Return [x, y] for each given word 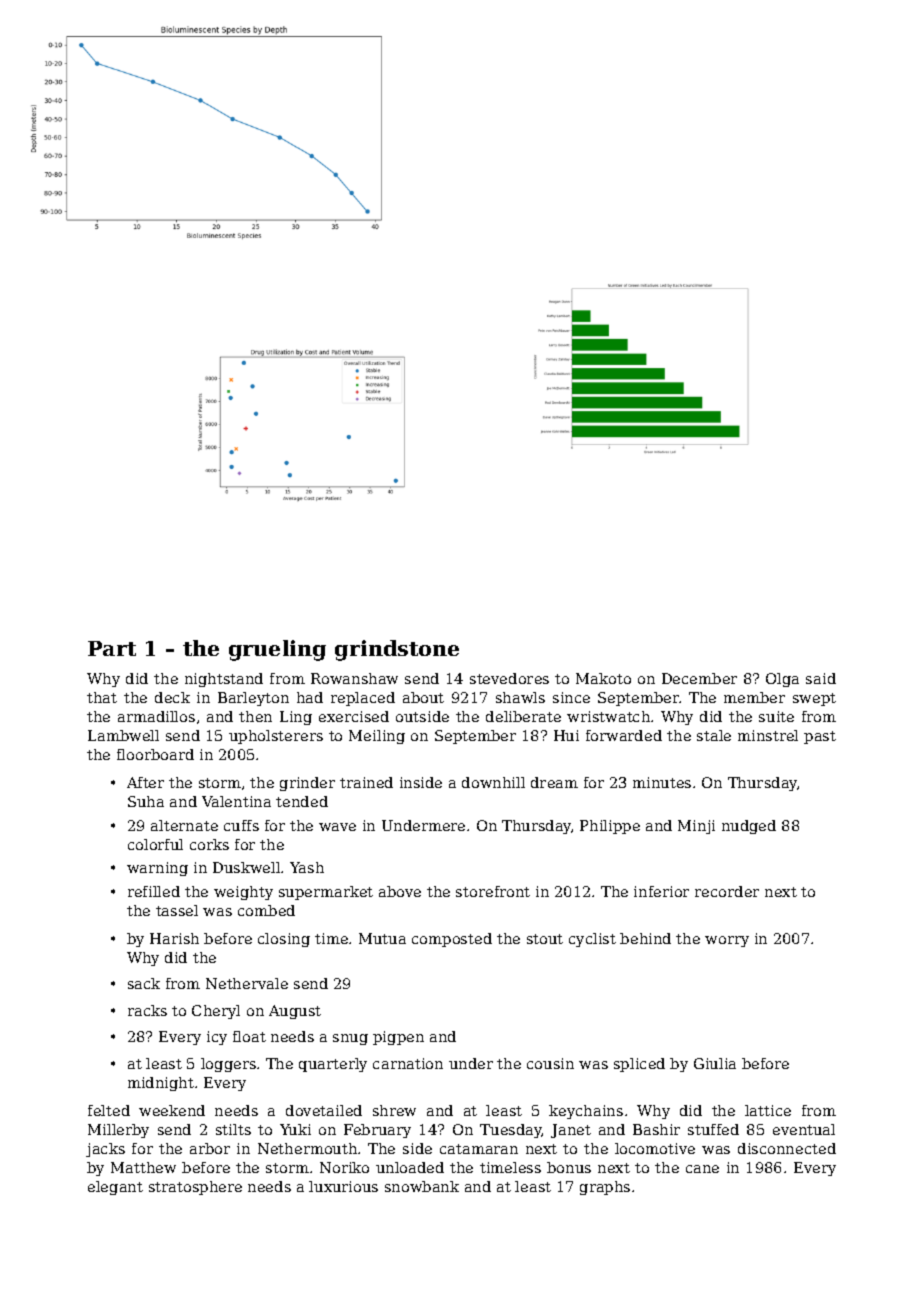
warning [157, 869]
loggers [228, 1065]
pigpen [398, 1038]
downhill [493, 782]
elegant [115, 1188]
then [255, 716]
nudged [749, 827]
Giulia [715, 1063]
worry [727, 941]
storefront [493, 891]
